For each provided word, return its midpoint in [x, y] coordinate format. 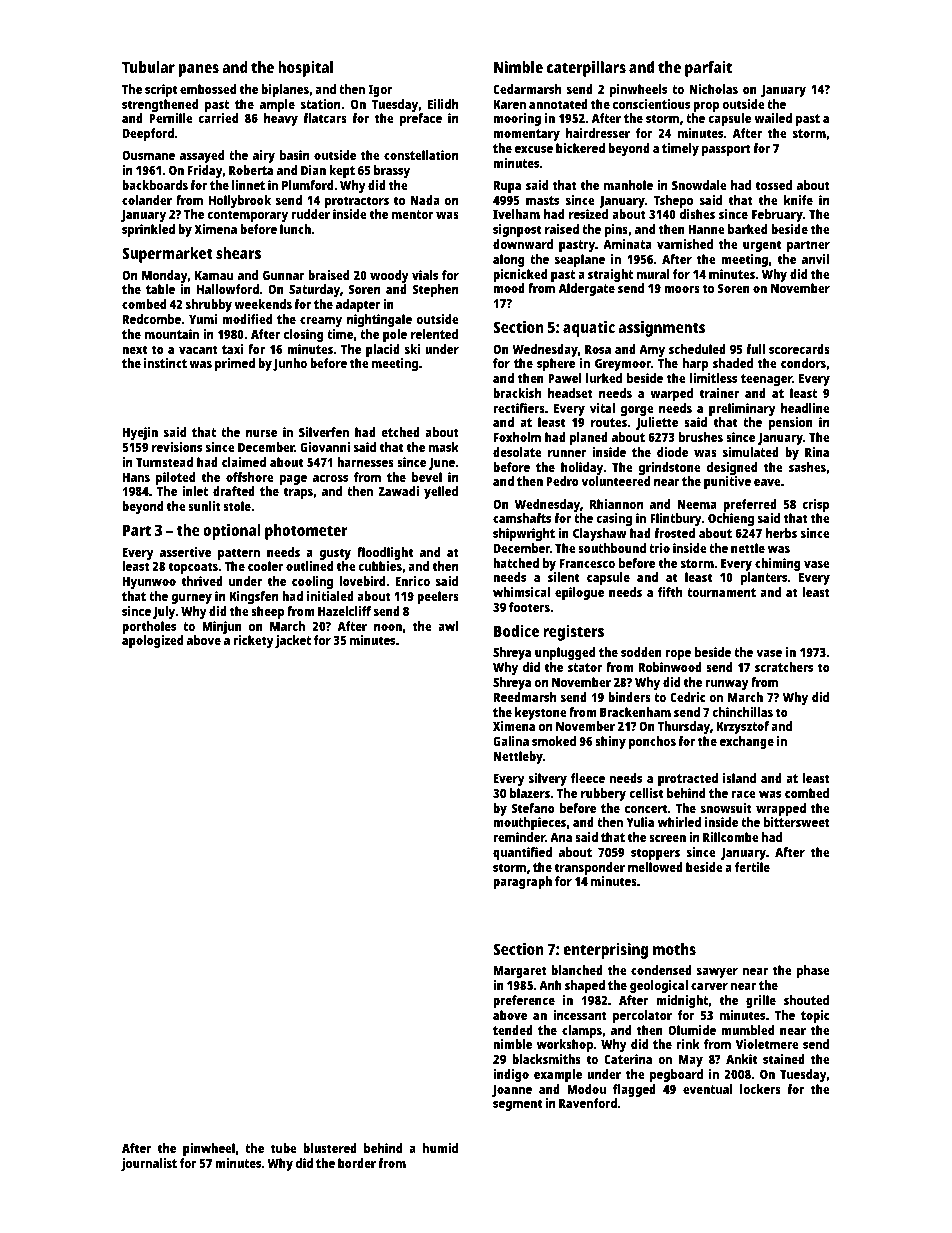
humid [440, 1148]
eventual [707, 1089]
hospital [305, 69]
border [357, 1163]
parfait [708, 69]
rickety [253, 641]
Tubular [148, 67]
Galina [511, 741]
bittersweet [797, 822]
